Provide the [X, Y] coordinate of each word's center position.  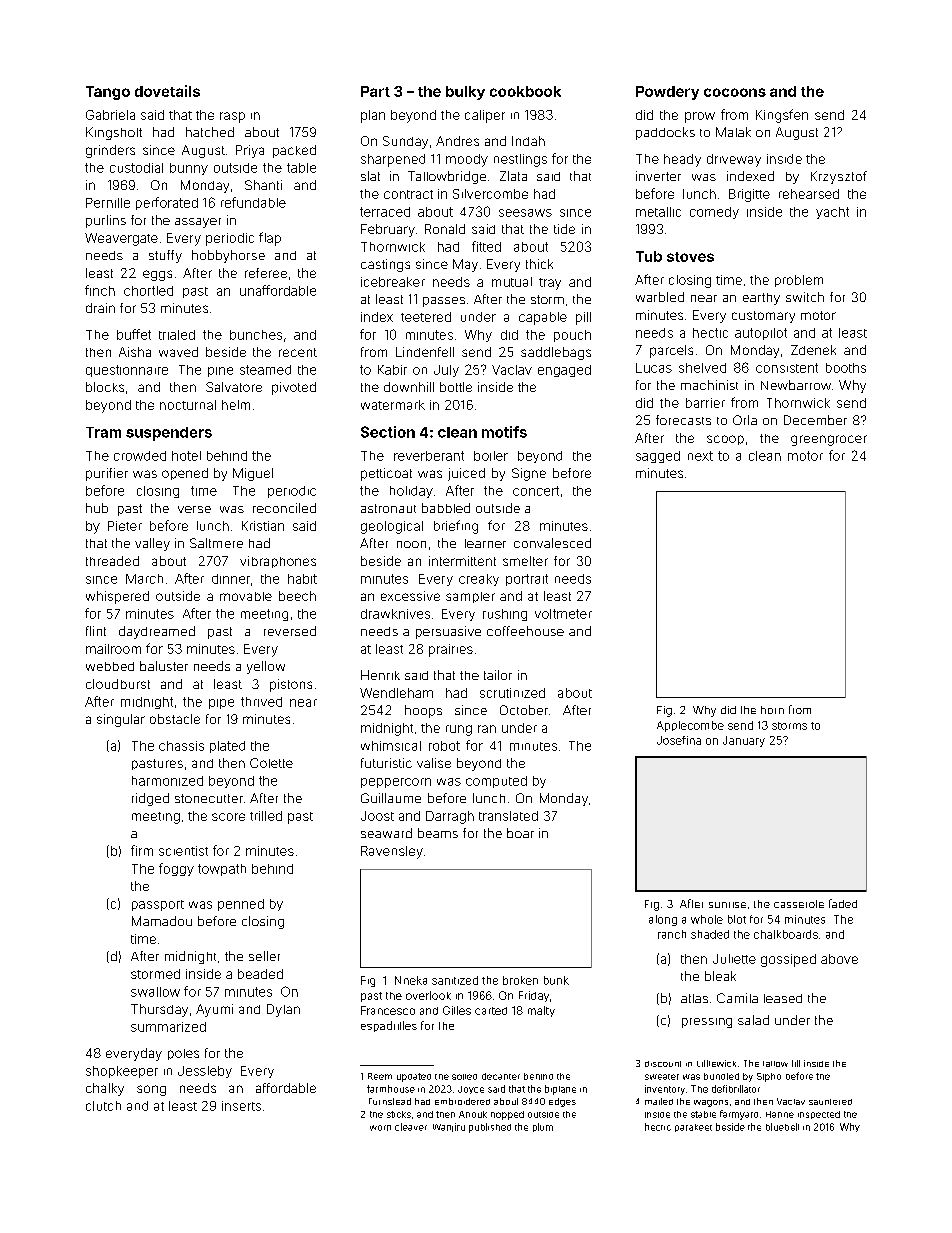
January [744, 741]
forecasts [683, 420]
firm [142, 850]
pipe [221, 704]
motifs [504, 432]
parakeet [693, 1128]
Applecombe [690, 726]
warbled [660, 297]
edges [562, 1102]
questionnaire [127, 371]
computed [496, 782]
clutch [103, 1106]
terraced [385, 212]
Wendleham [396, 693]
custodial [136, 168]
